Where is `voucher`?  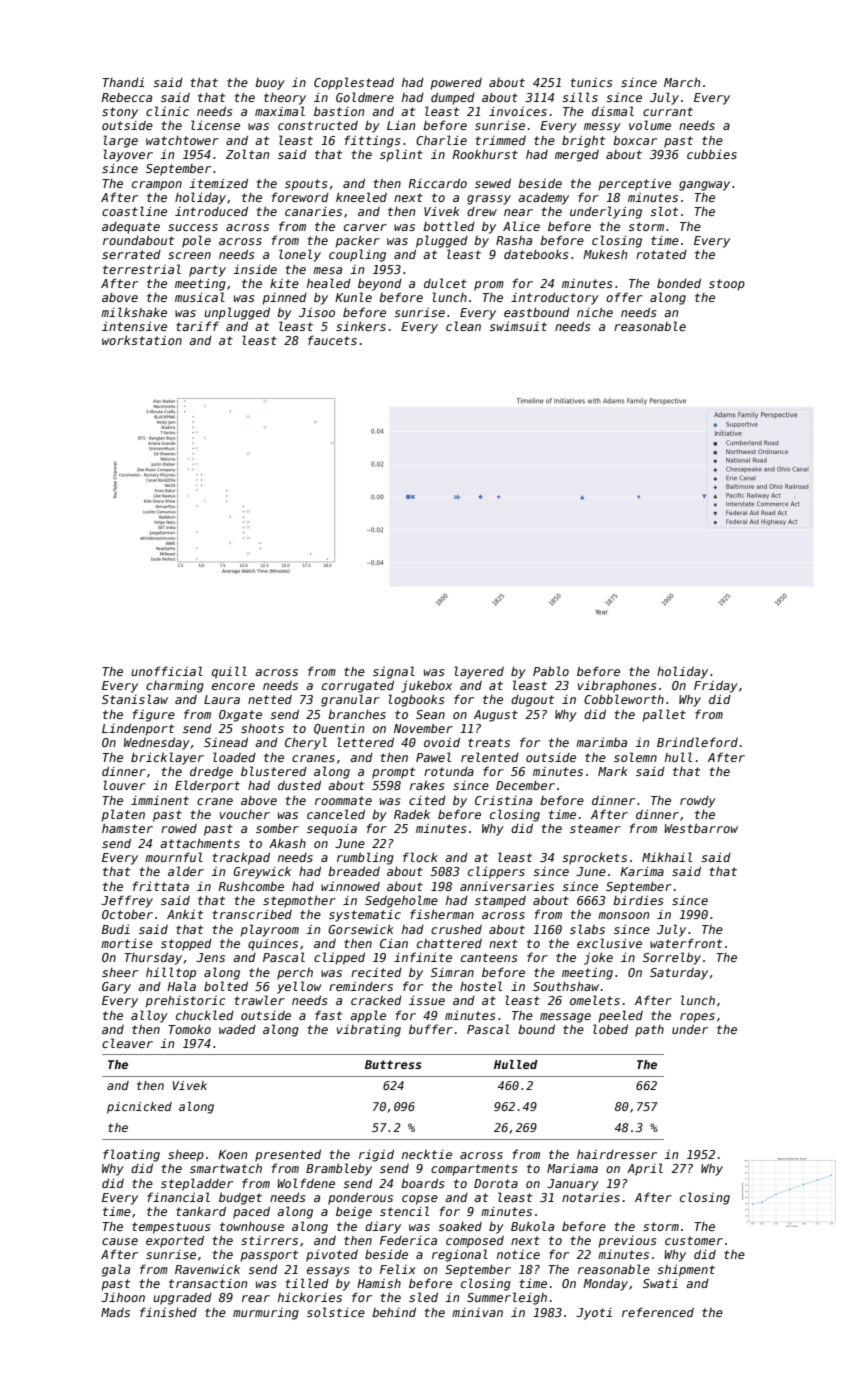
voucher is located at coordinates (245, 814).
